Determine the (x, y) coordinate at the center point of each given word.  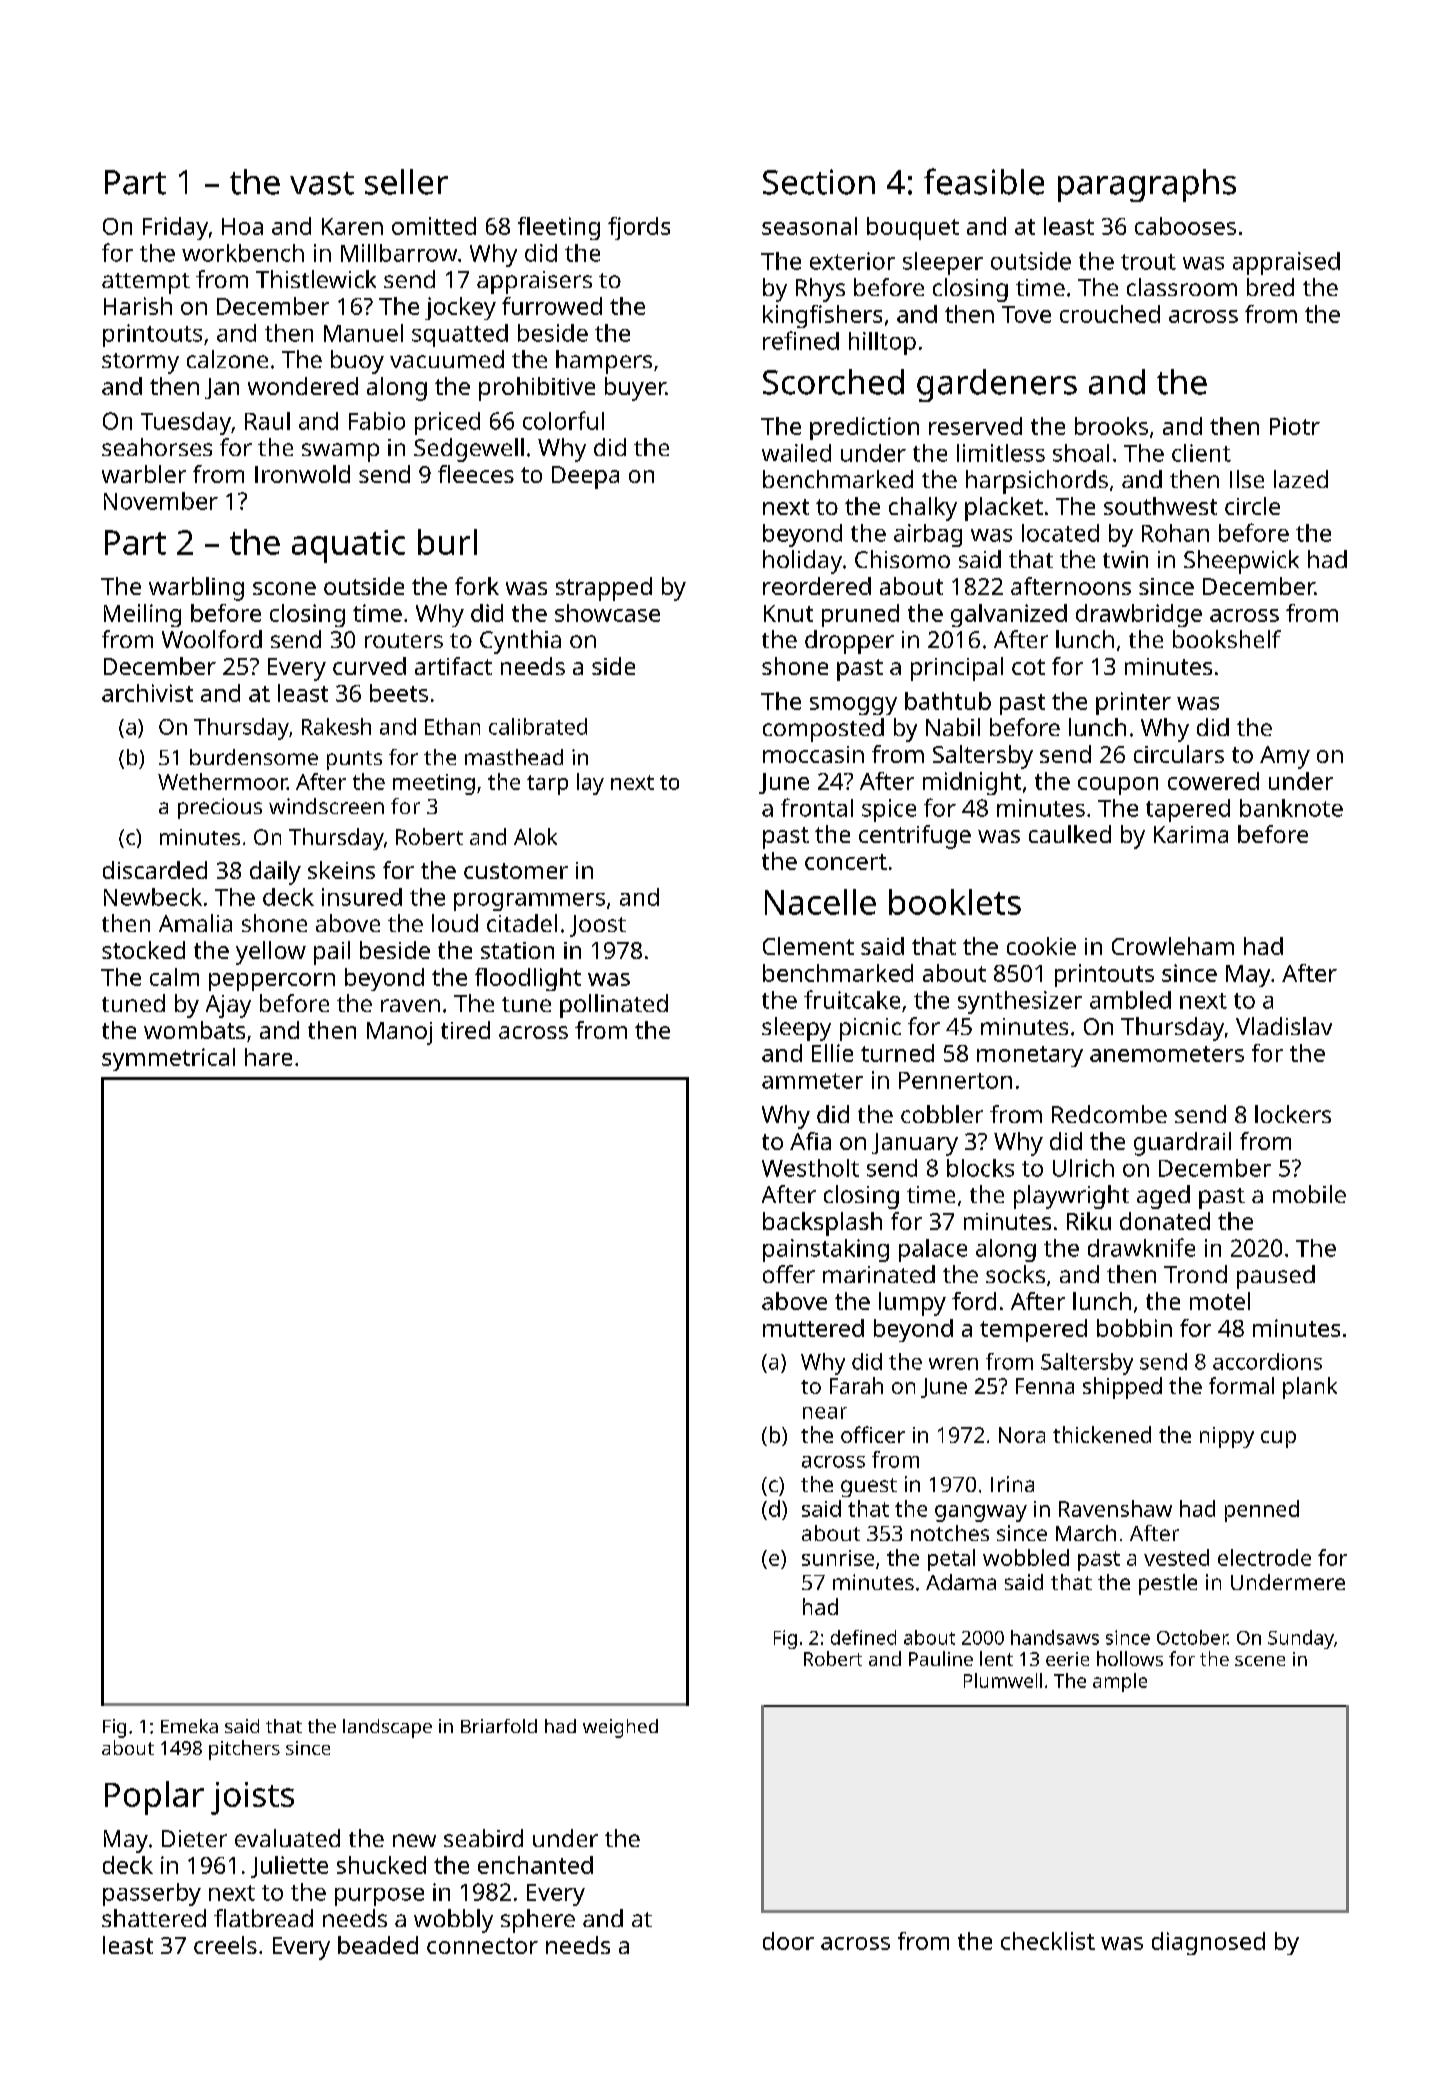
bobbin (1134, 1328)
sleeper (943, 263)
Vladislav (1284, 1026)
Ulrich (1083, 1168)
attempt (146, 283)
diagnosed (1208, 1943)
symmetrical (168, 1059)
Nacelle (820, 902)
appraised (1286, 263)
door (788, 1941)
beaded (378, 1945)
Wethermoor (222, 781)
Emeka (189, 1726)
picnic (870, 1029)
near (825, 1413)
